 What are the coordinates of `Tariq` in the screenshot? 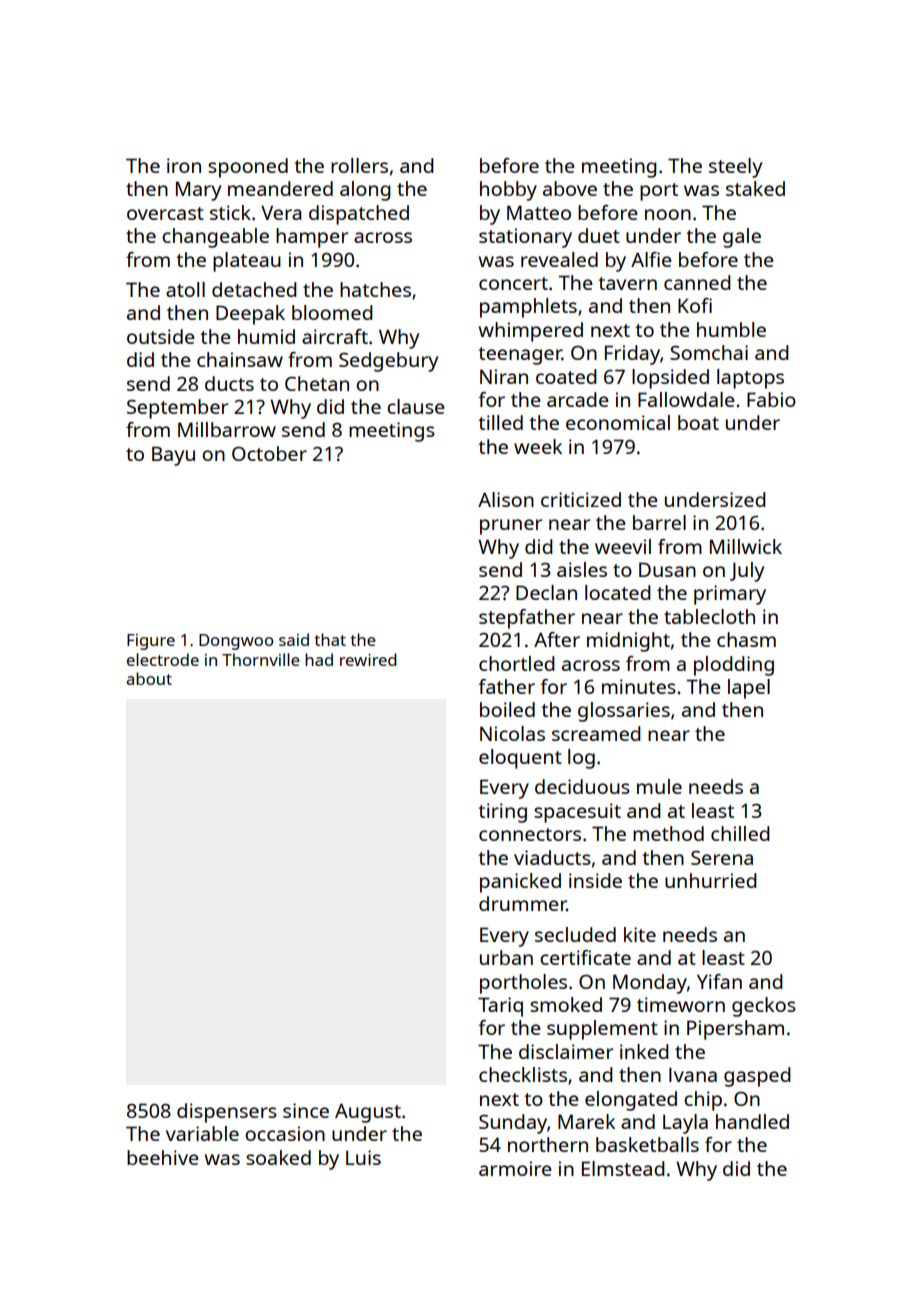 It's located at (500, 1007).
